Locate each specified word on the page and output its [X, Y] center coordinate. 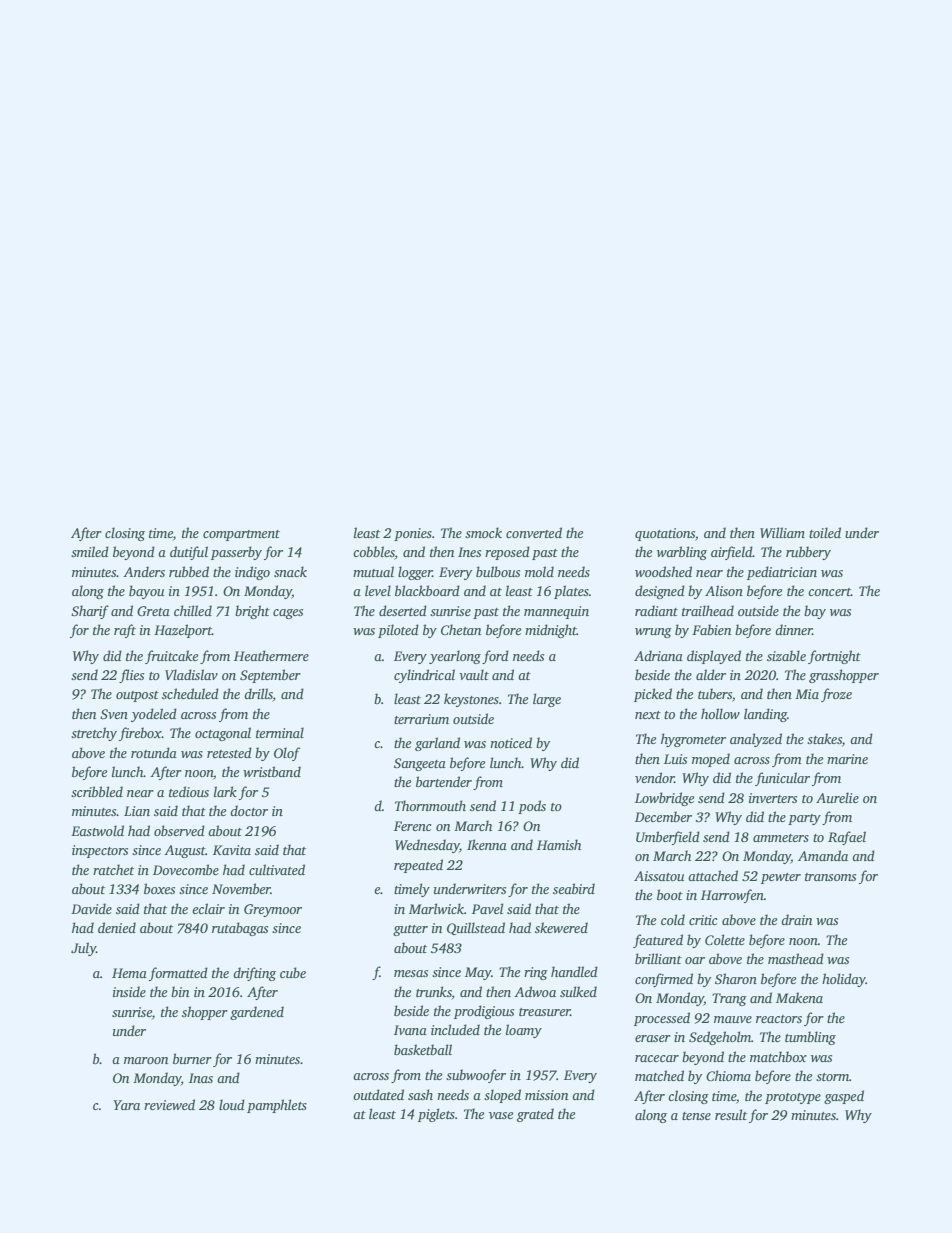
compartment [241, 535]
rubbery [808, 553]
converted [534, 532]
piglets [436, 1115]
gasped [844, 1097]
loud [232, 1104]
